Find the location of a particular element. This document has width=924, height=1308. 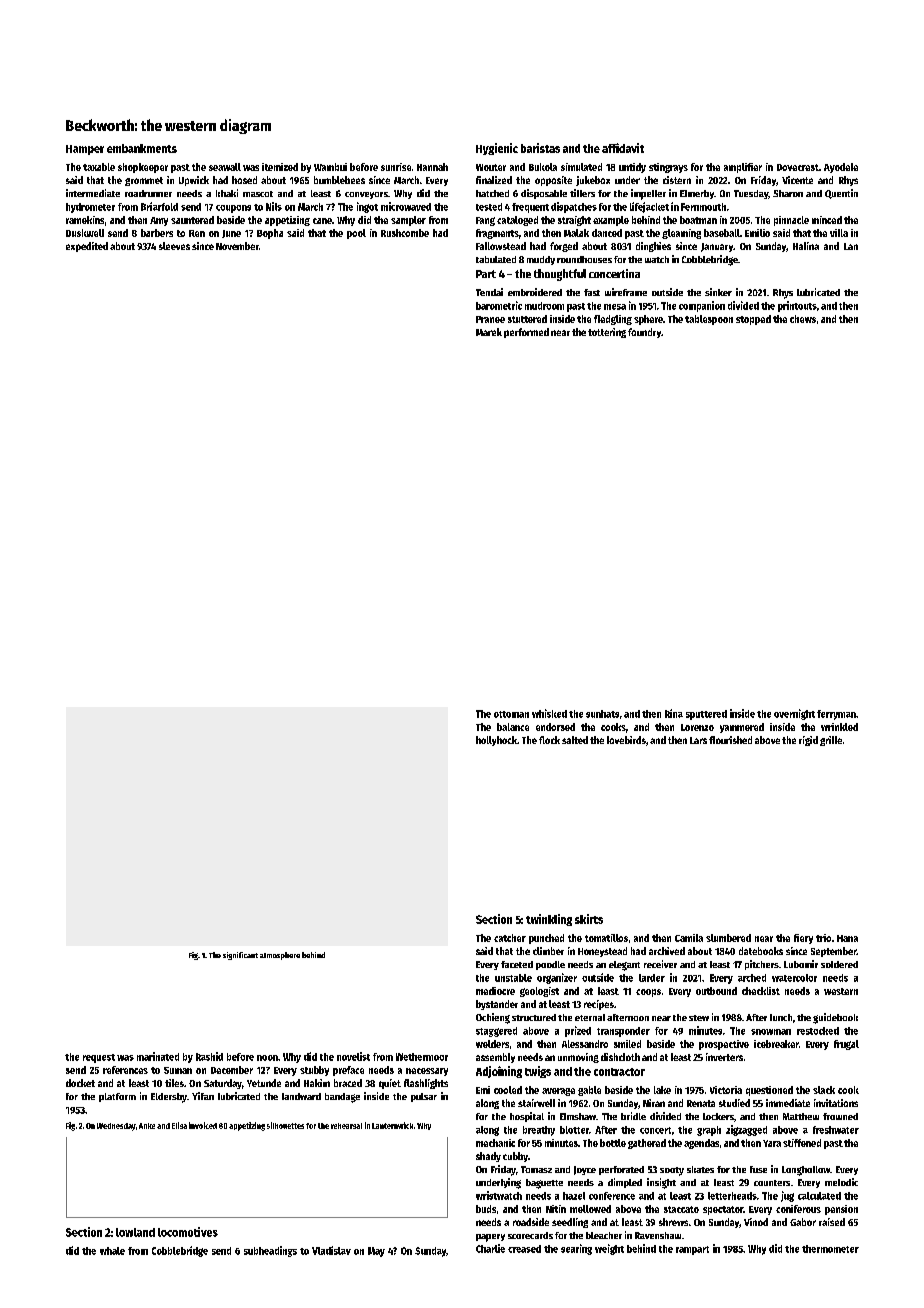

soldered is located at coordinates (839, 964).
